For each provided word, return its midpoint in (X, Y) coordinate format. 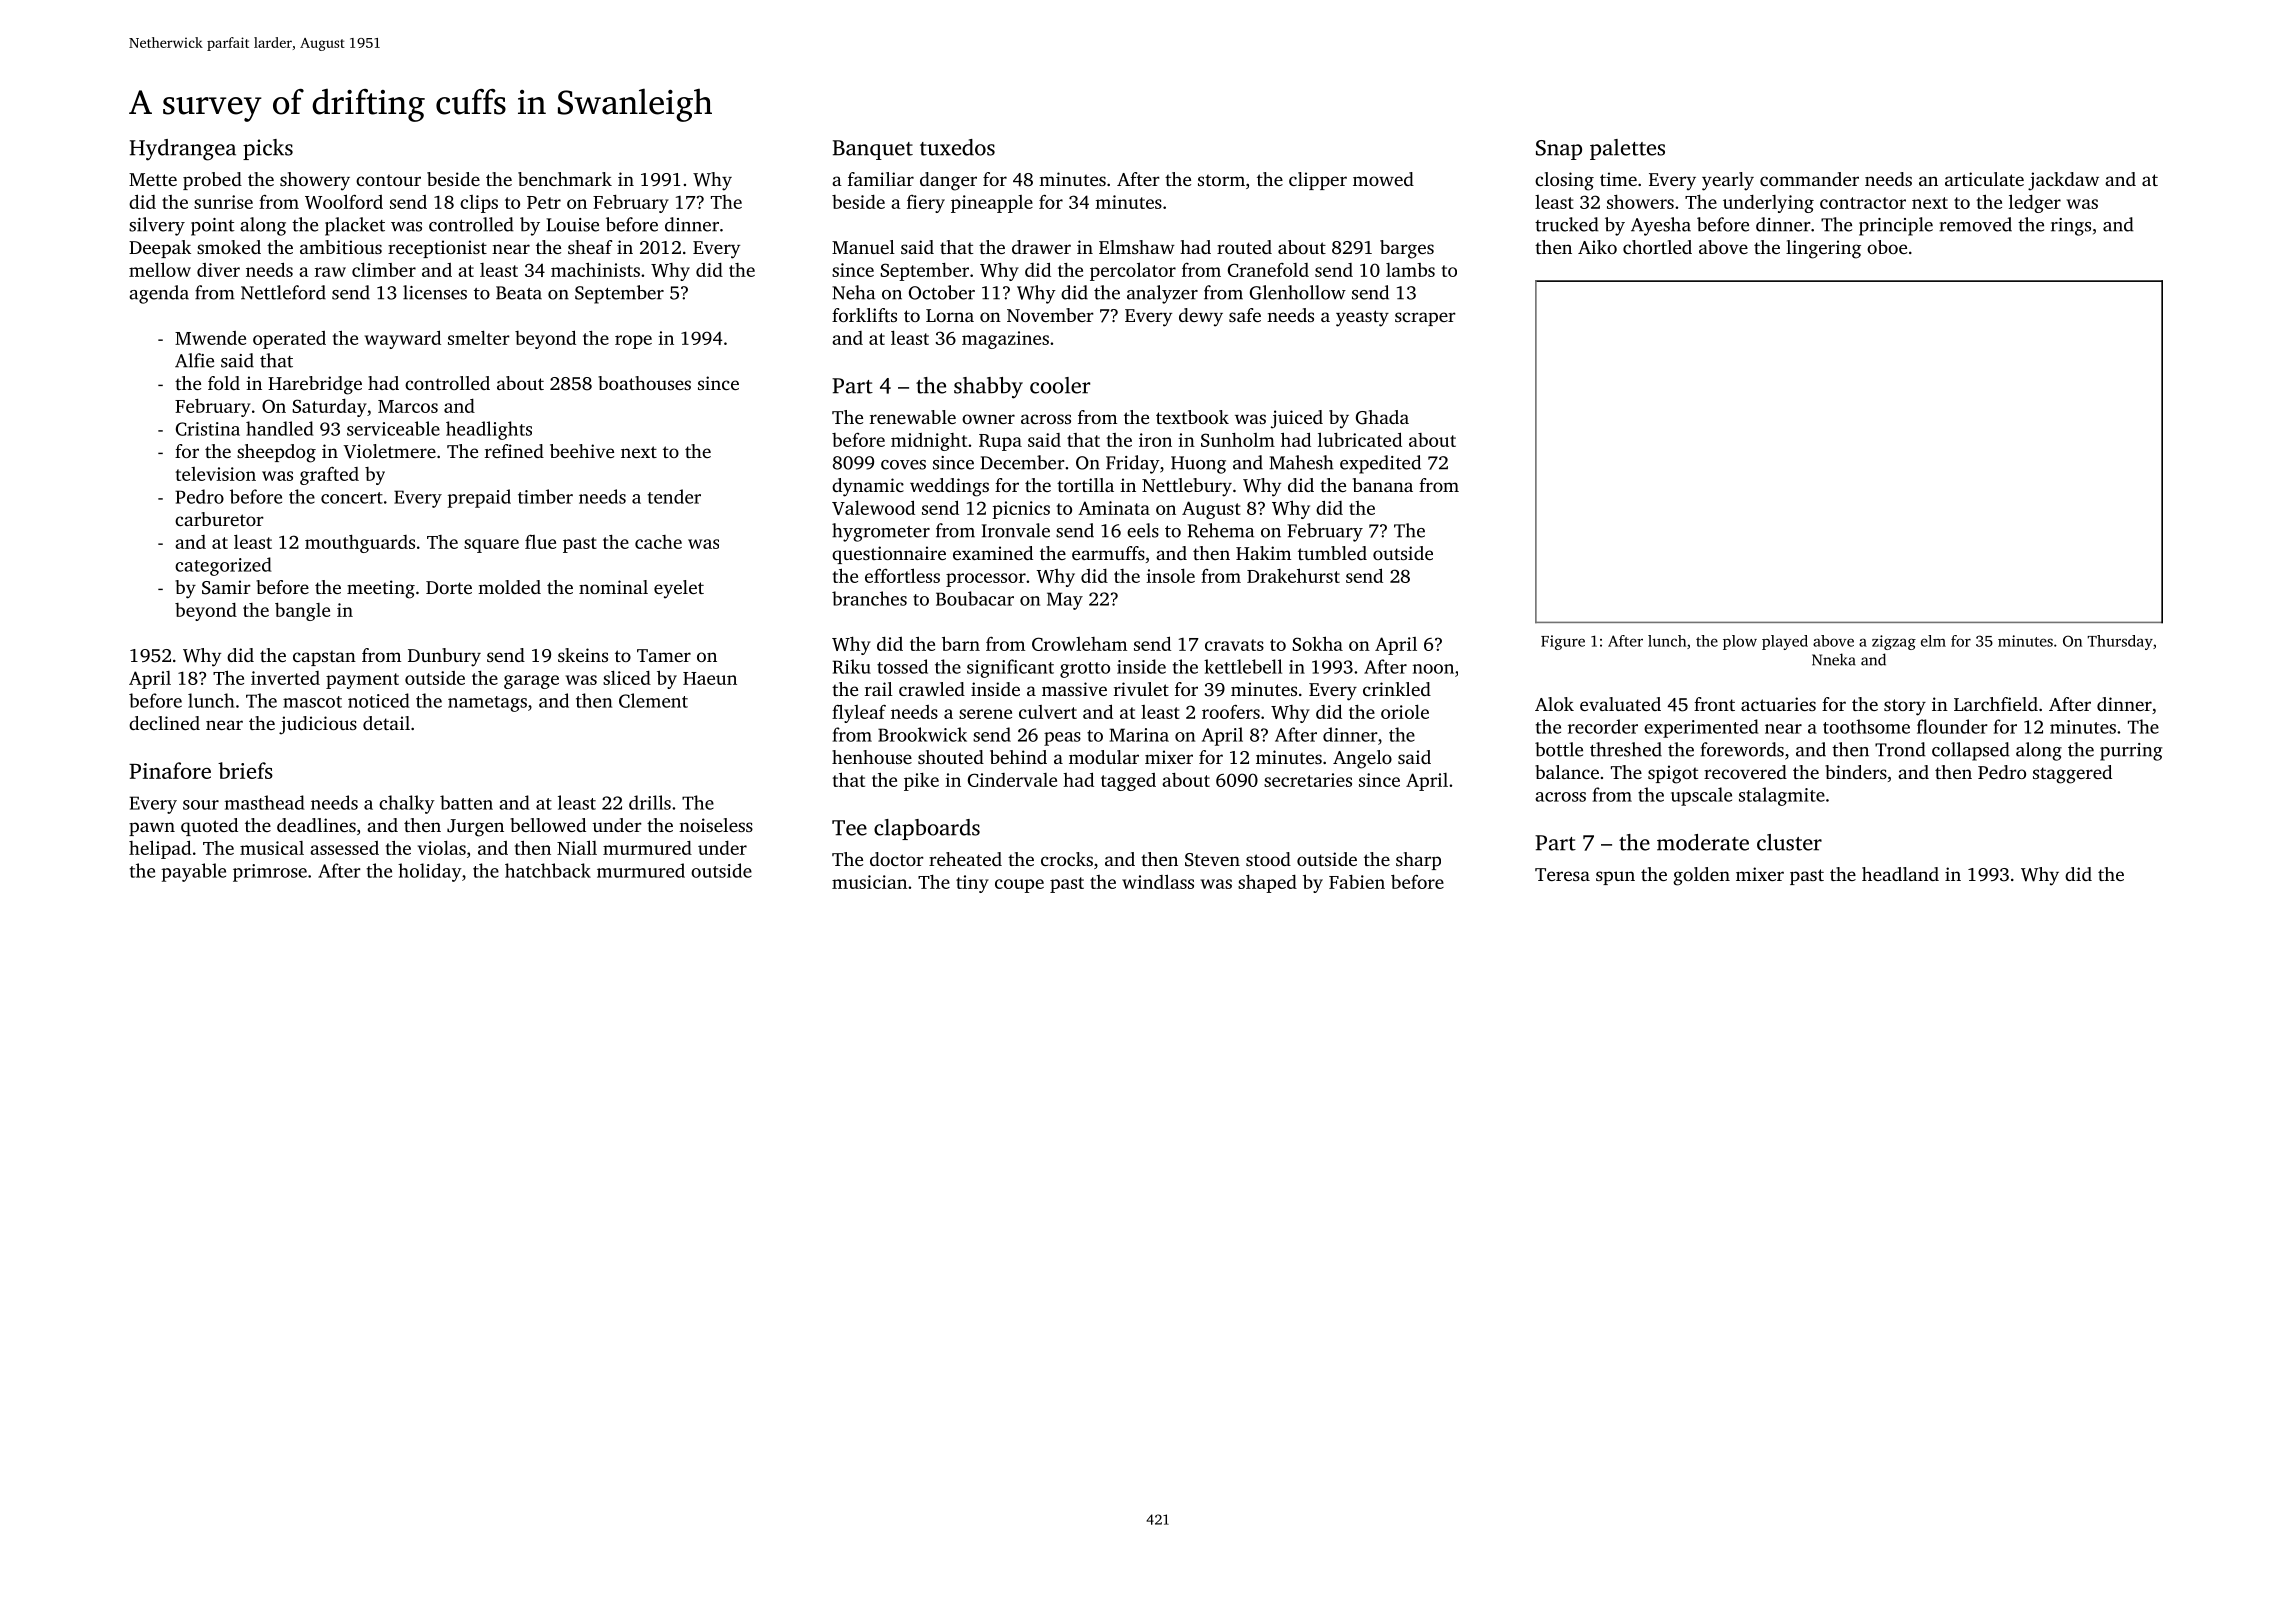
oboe (1887, 247)
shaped (1267, 884)
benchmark (565, 179)
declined (164, 723)
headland (1900, 874)
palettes (1627, 149)
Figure (1563, 642)
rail (879, 689)
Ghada (1382, 417)
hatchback (548, 870)
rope (633, 342)
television (216, 474)
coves (903, 465)
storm (1221, 180)
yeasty (1362, 318)
